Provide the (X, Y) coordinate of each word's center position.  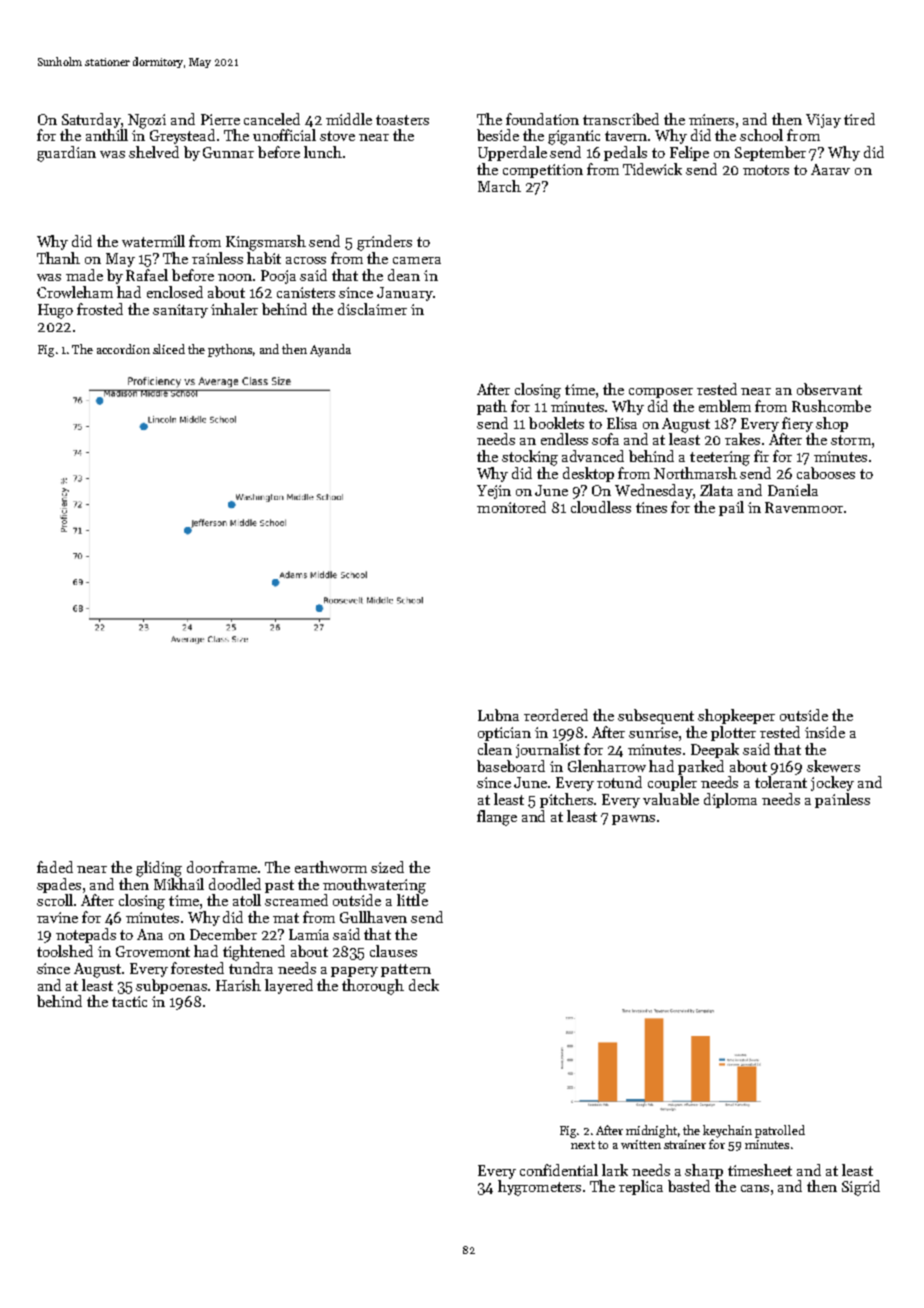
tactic (129, 1001)
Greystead (182, 136)
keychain (727, 1131)
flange (497, 818)
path (492, 407)
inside (825, 732)
